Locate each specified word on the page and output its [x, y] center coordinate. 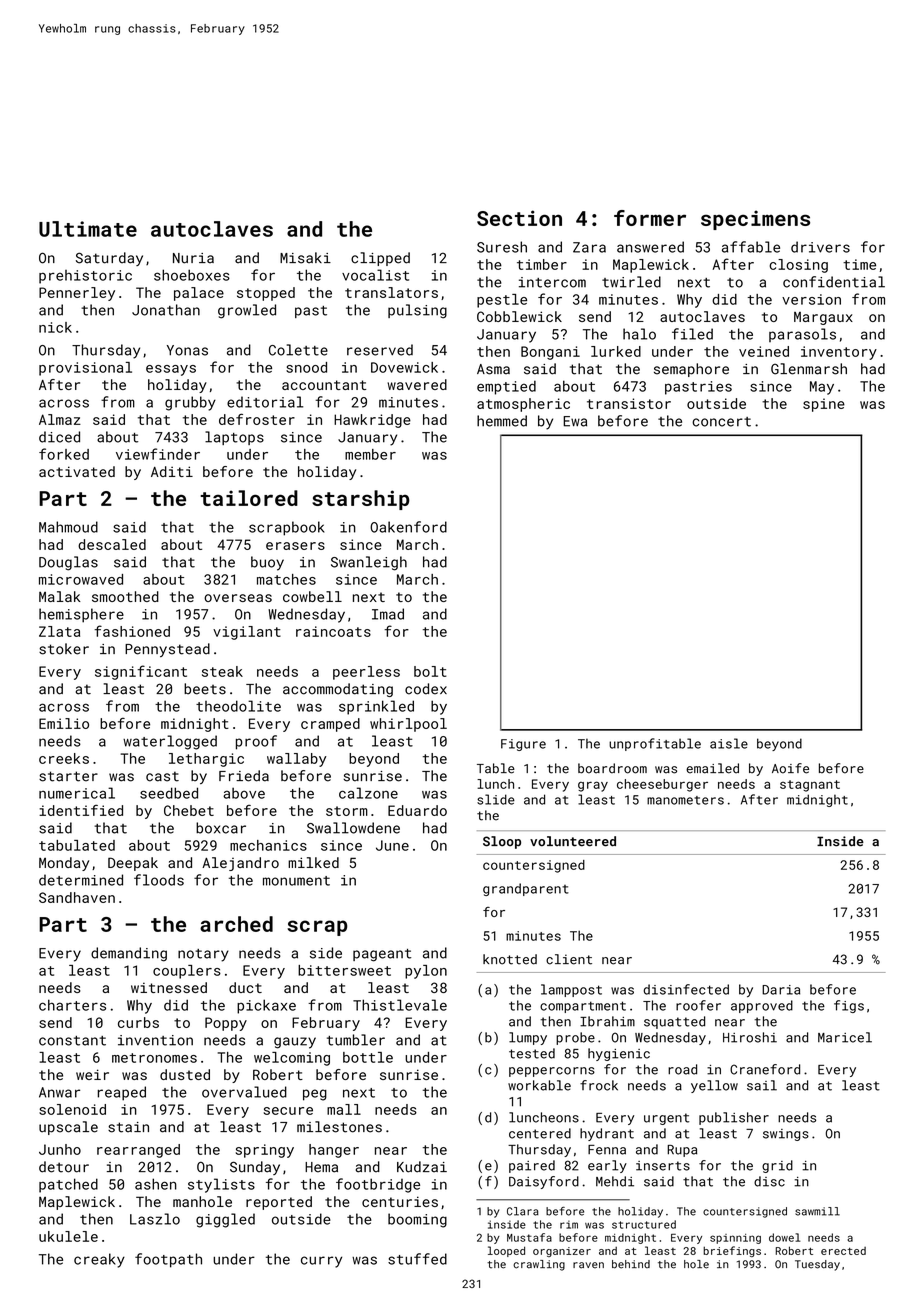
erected [843, 1251]
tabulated [77, 845]
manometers [685, 800]
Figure [523, 745]
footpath [168, 1260]
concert [721, 422]
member [370, 454]
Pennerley [77, 294]
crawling [539, 1265]
